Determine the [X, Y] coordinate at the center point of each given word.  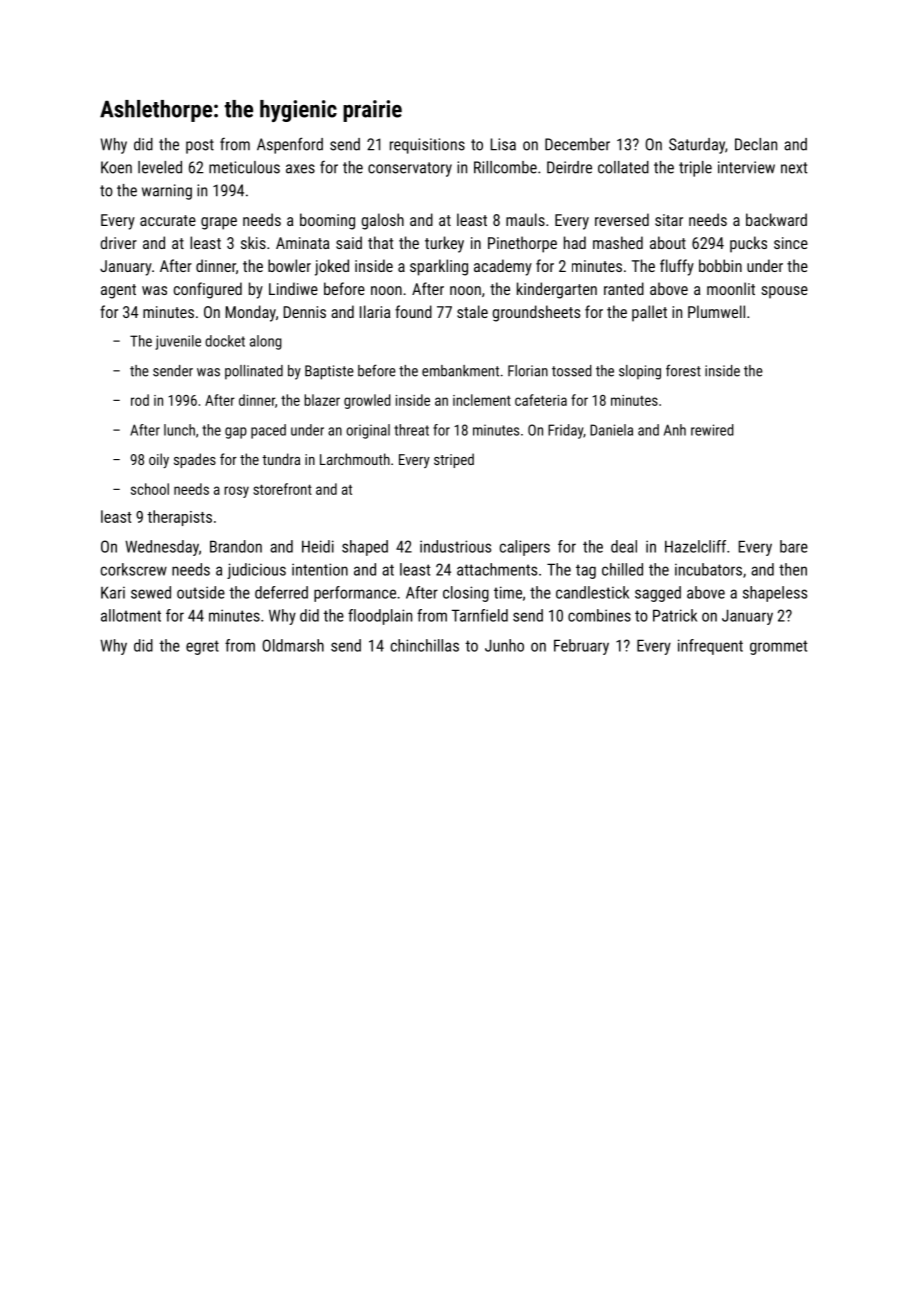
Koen [116, 167]
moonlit [731, 288]
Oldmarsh [293, 645]
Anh [675, 430]
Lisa [503, 144]
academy [503, 267]
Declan [756, 144]
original [368, 431]
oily [159, 460]
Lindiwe [293, 288]
